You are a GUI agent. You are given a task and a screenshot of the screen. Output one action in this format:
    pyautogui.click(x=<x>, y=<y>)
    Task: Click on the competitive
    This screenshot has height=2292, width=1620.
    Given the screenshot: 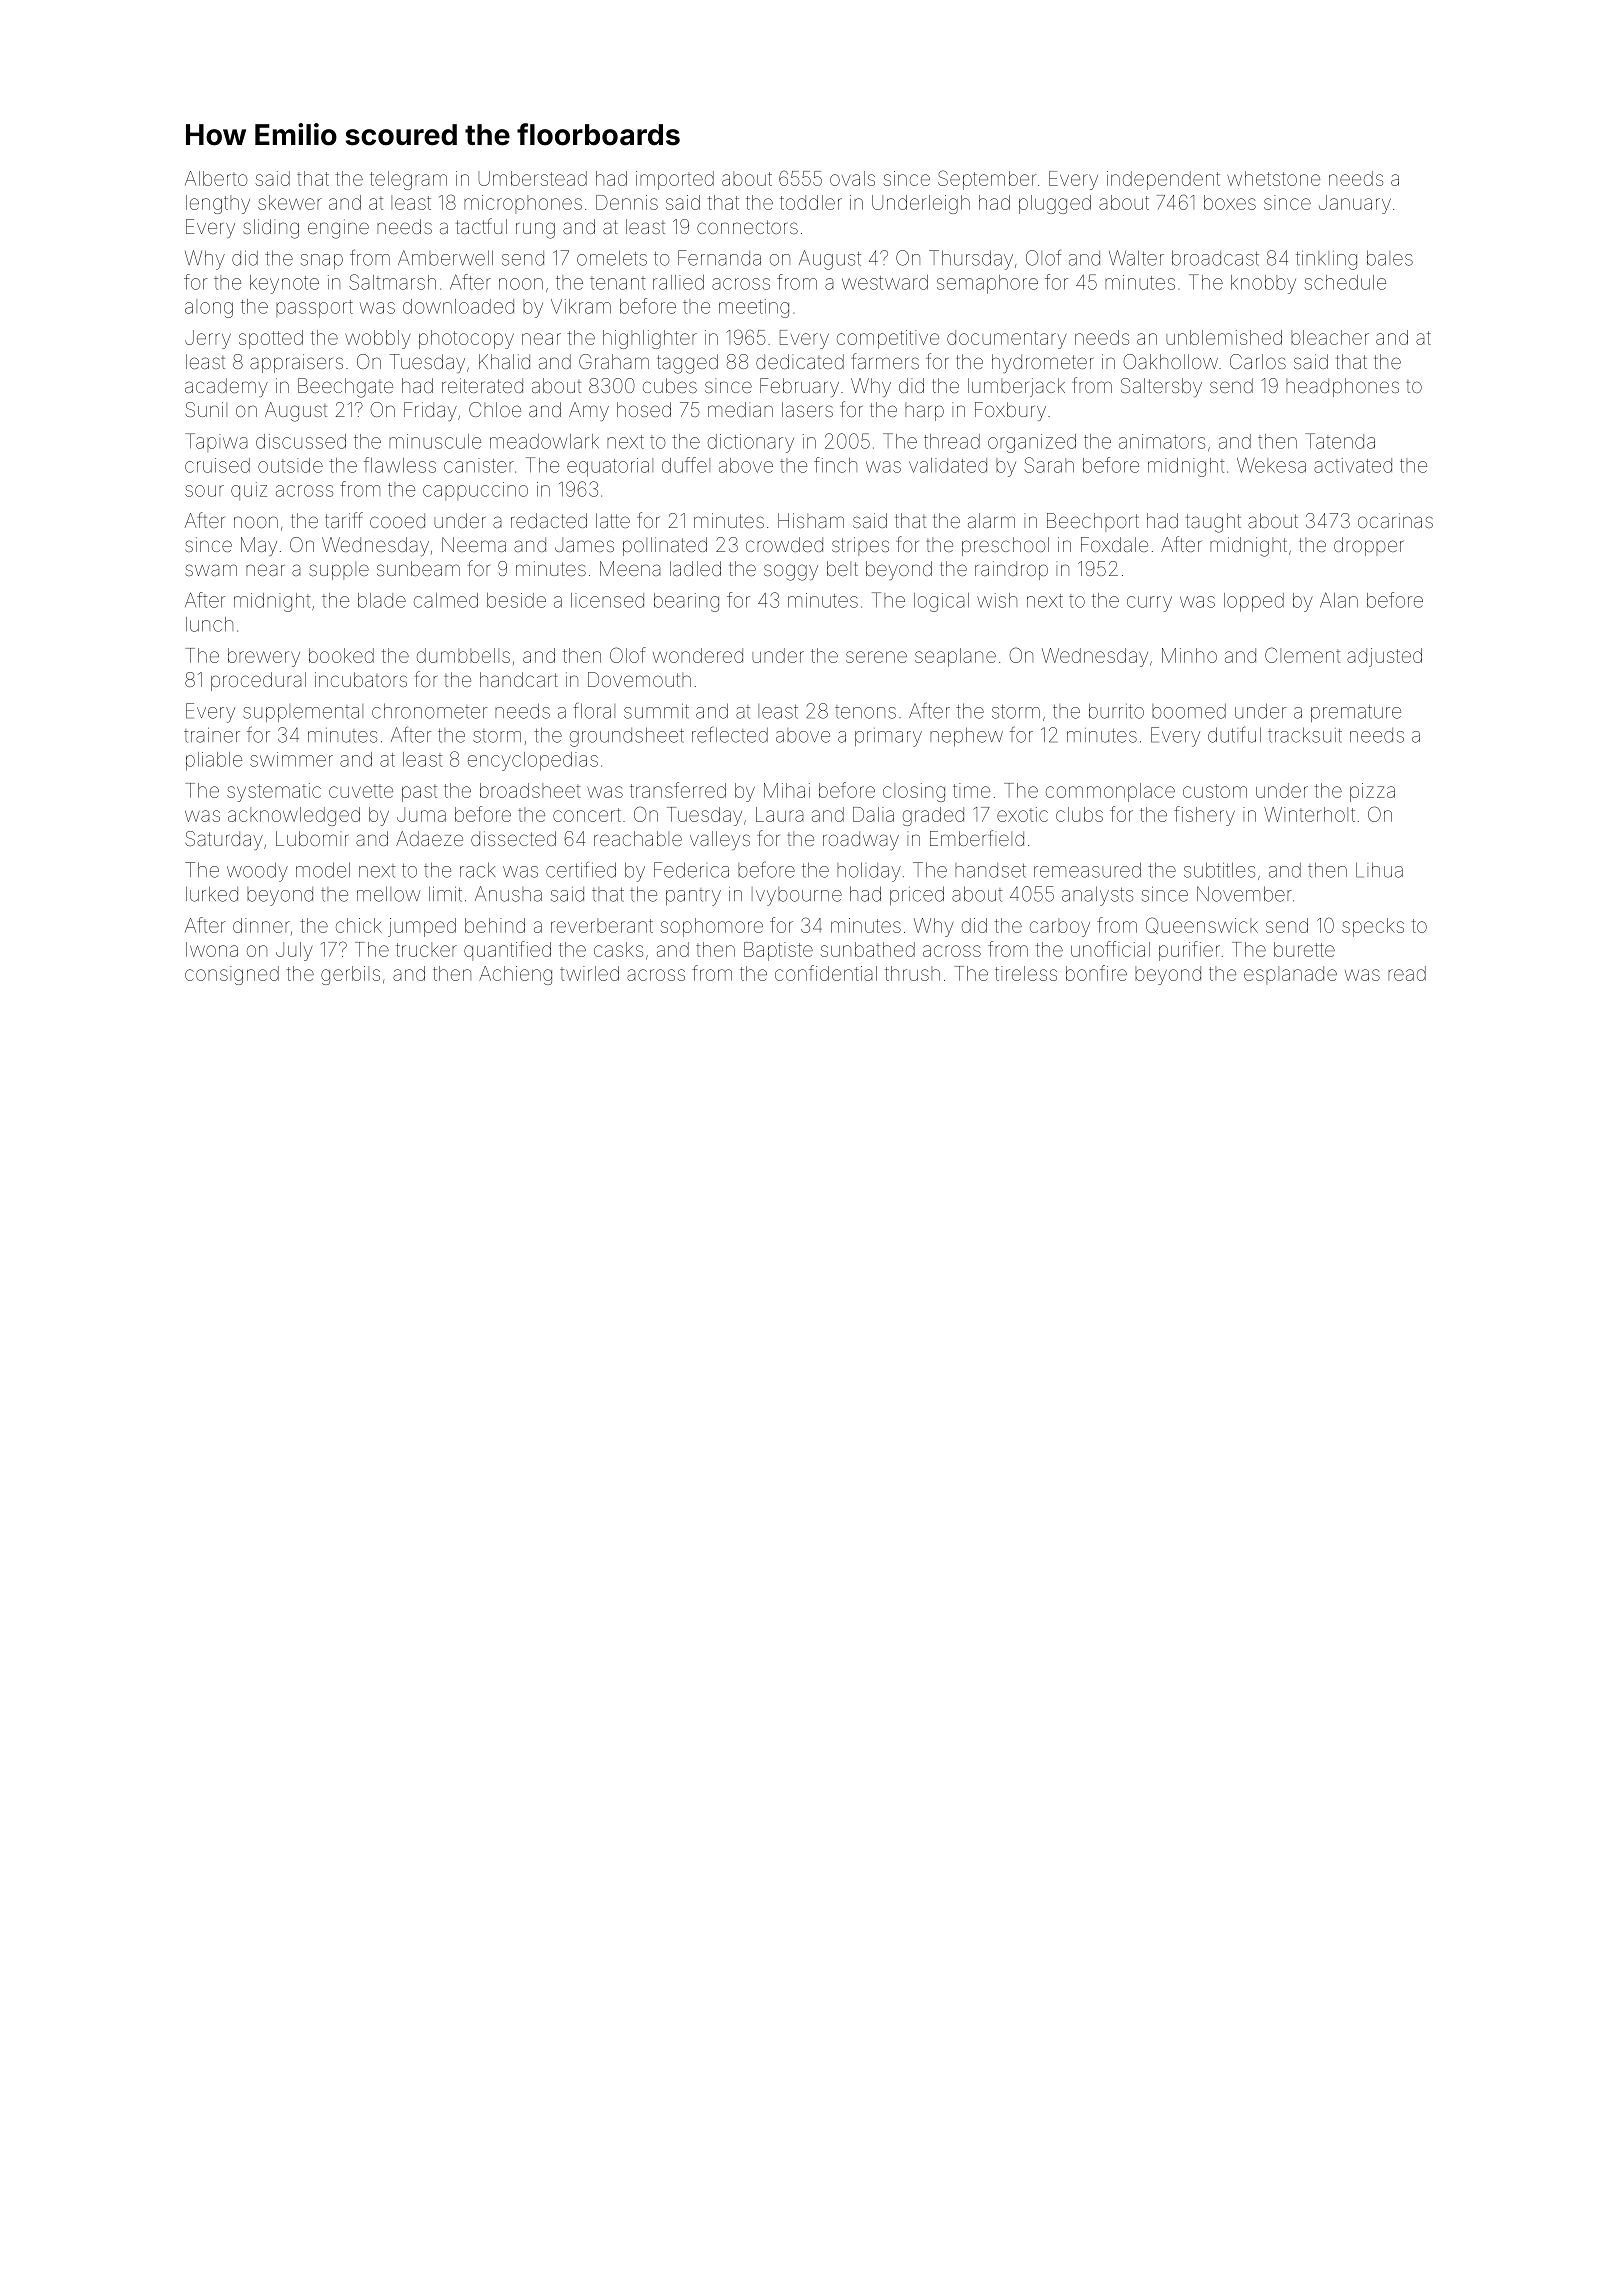 What is the action you would take?
    pyautogui.click(x=888, y=339)
